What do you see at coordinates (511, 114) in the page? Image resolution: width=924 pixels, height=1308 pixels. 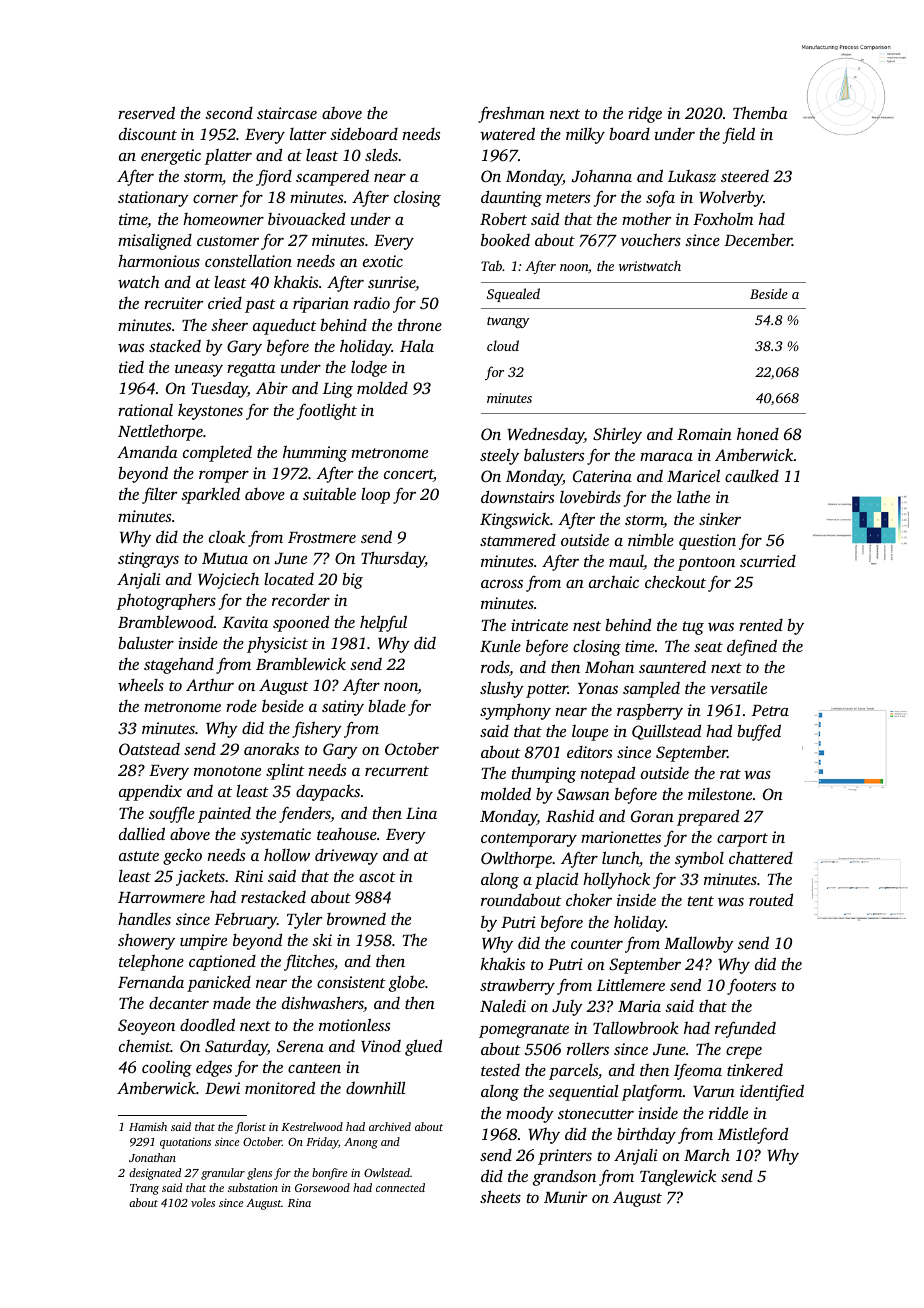 I see `freshman` at bounding box center [511, 114].
